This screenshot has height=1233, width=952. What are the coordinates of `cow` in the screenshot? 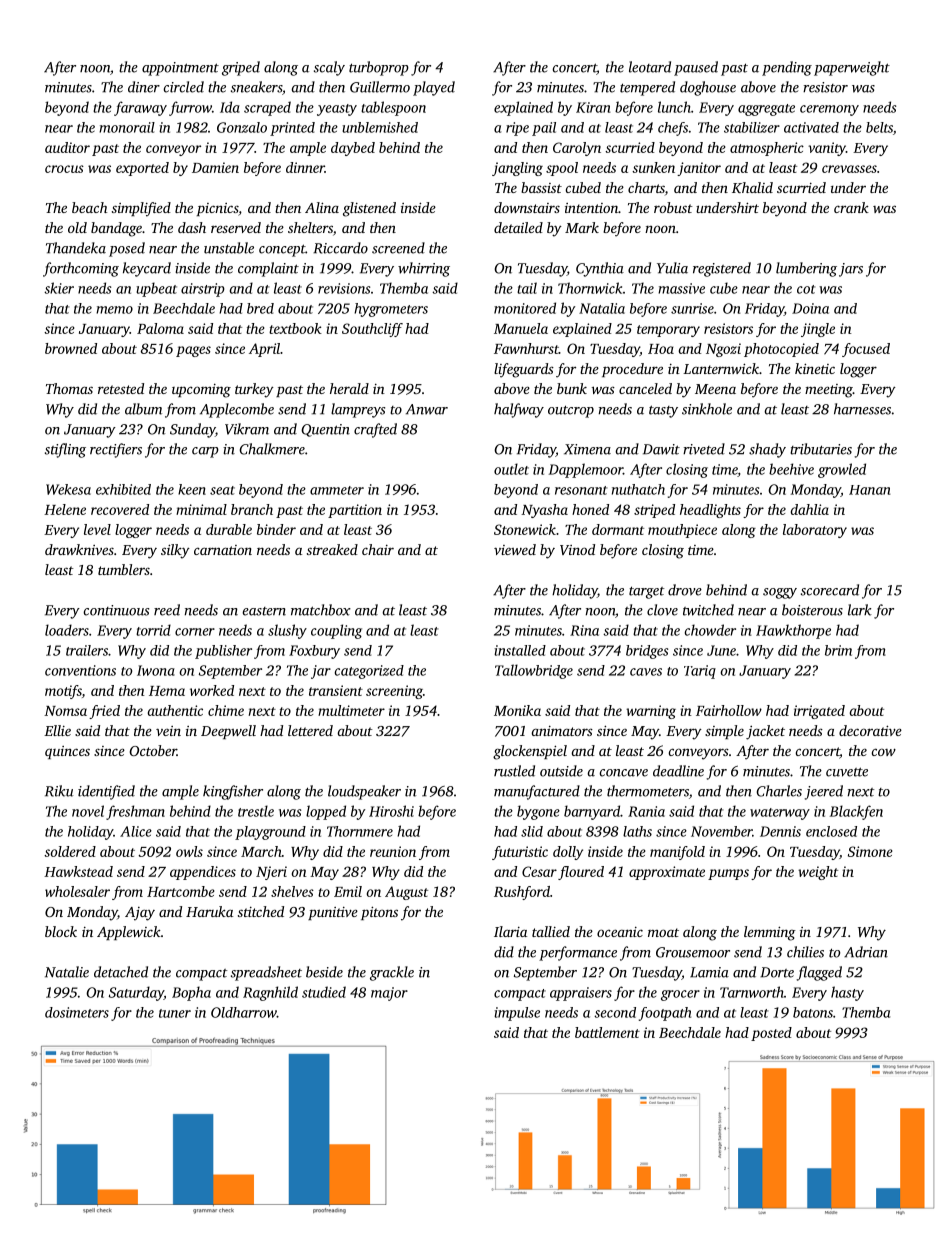 It's located at (883, 752).
